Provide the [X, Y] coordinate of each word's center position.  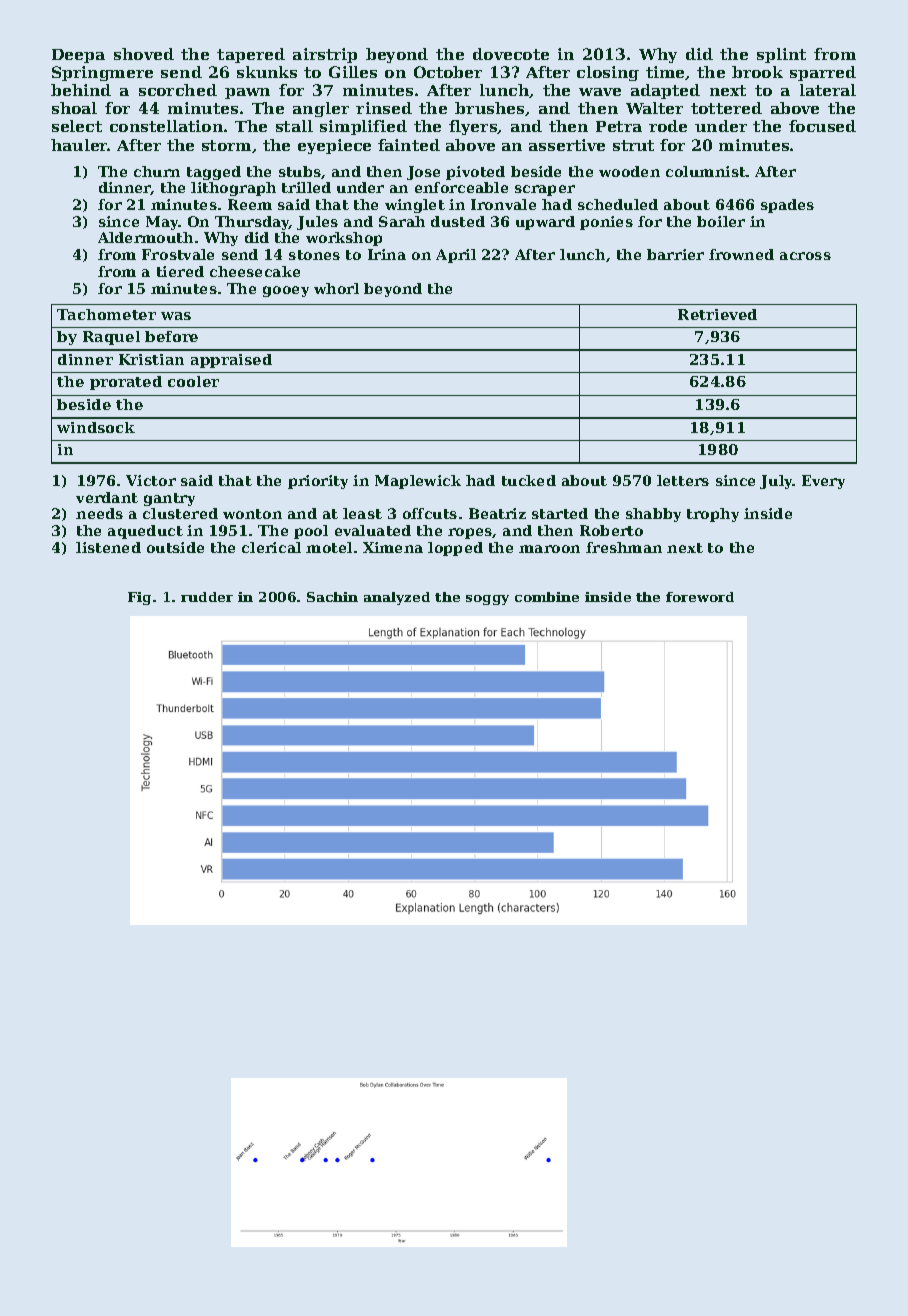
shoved [144, 54]
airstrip [325, 55]
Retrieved [717, 314]
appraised [231, 361]
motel [329, 547]
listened [108, 547]
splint [781, 55]
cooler [193, 381]
